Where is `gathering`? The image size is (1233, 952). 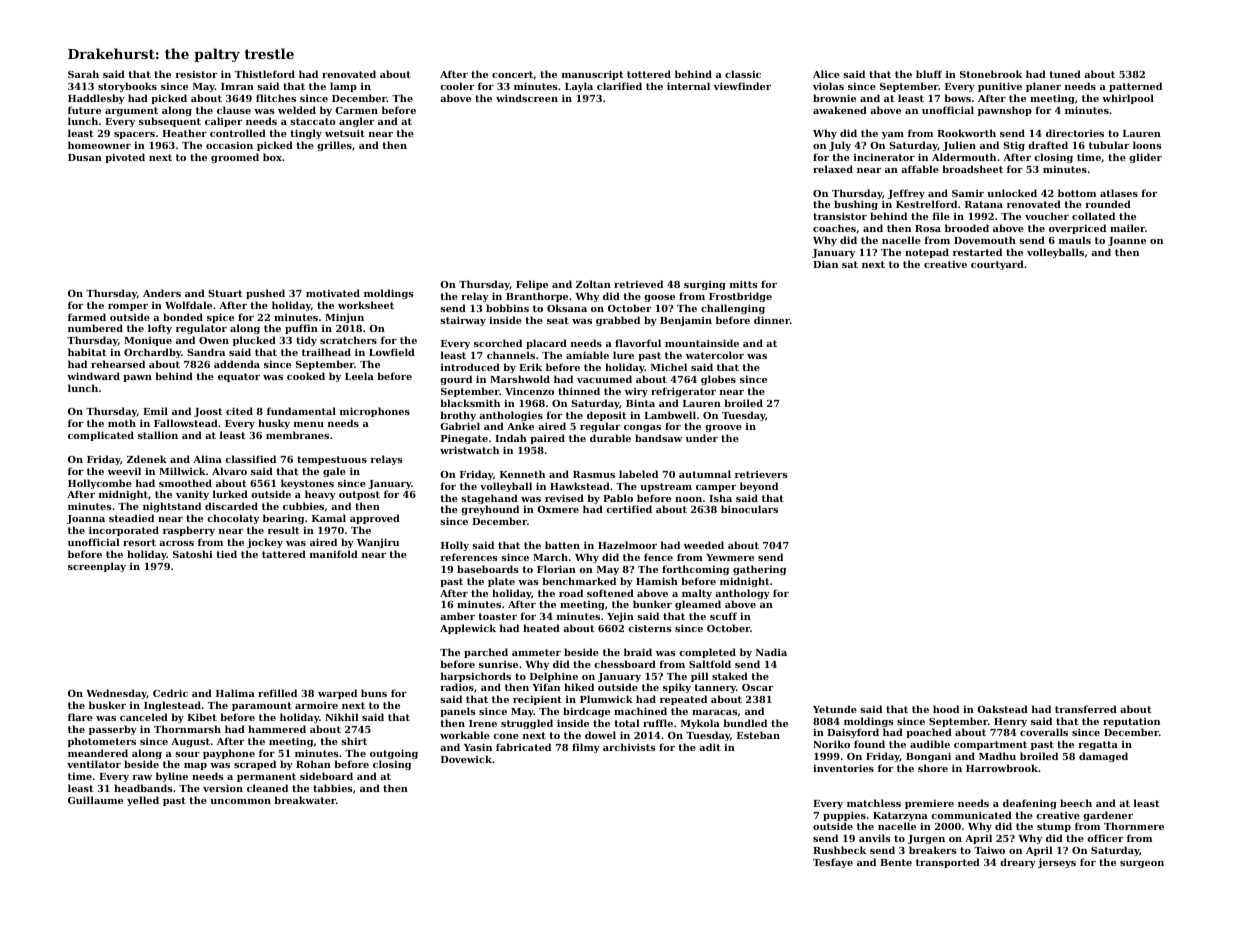
gathering is located at coordinates (759, 570).
